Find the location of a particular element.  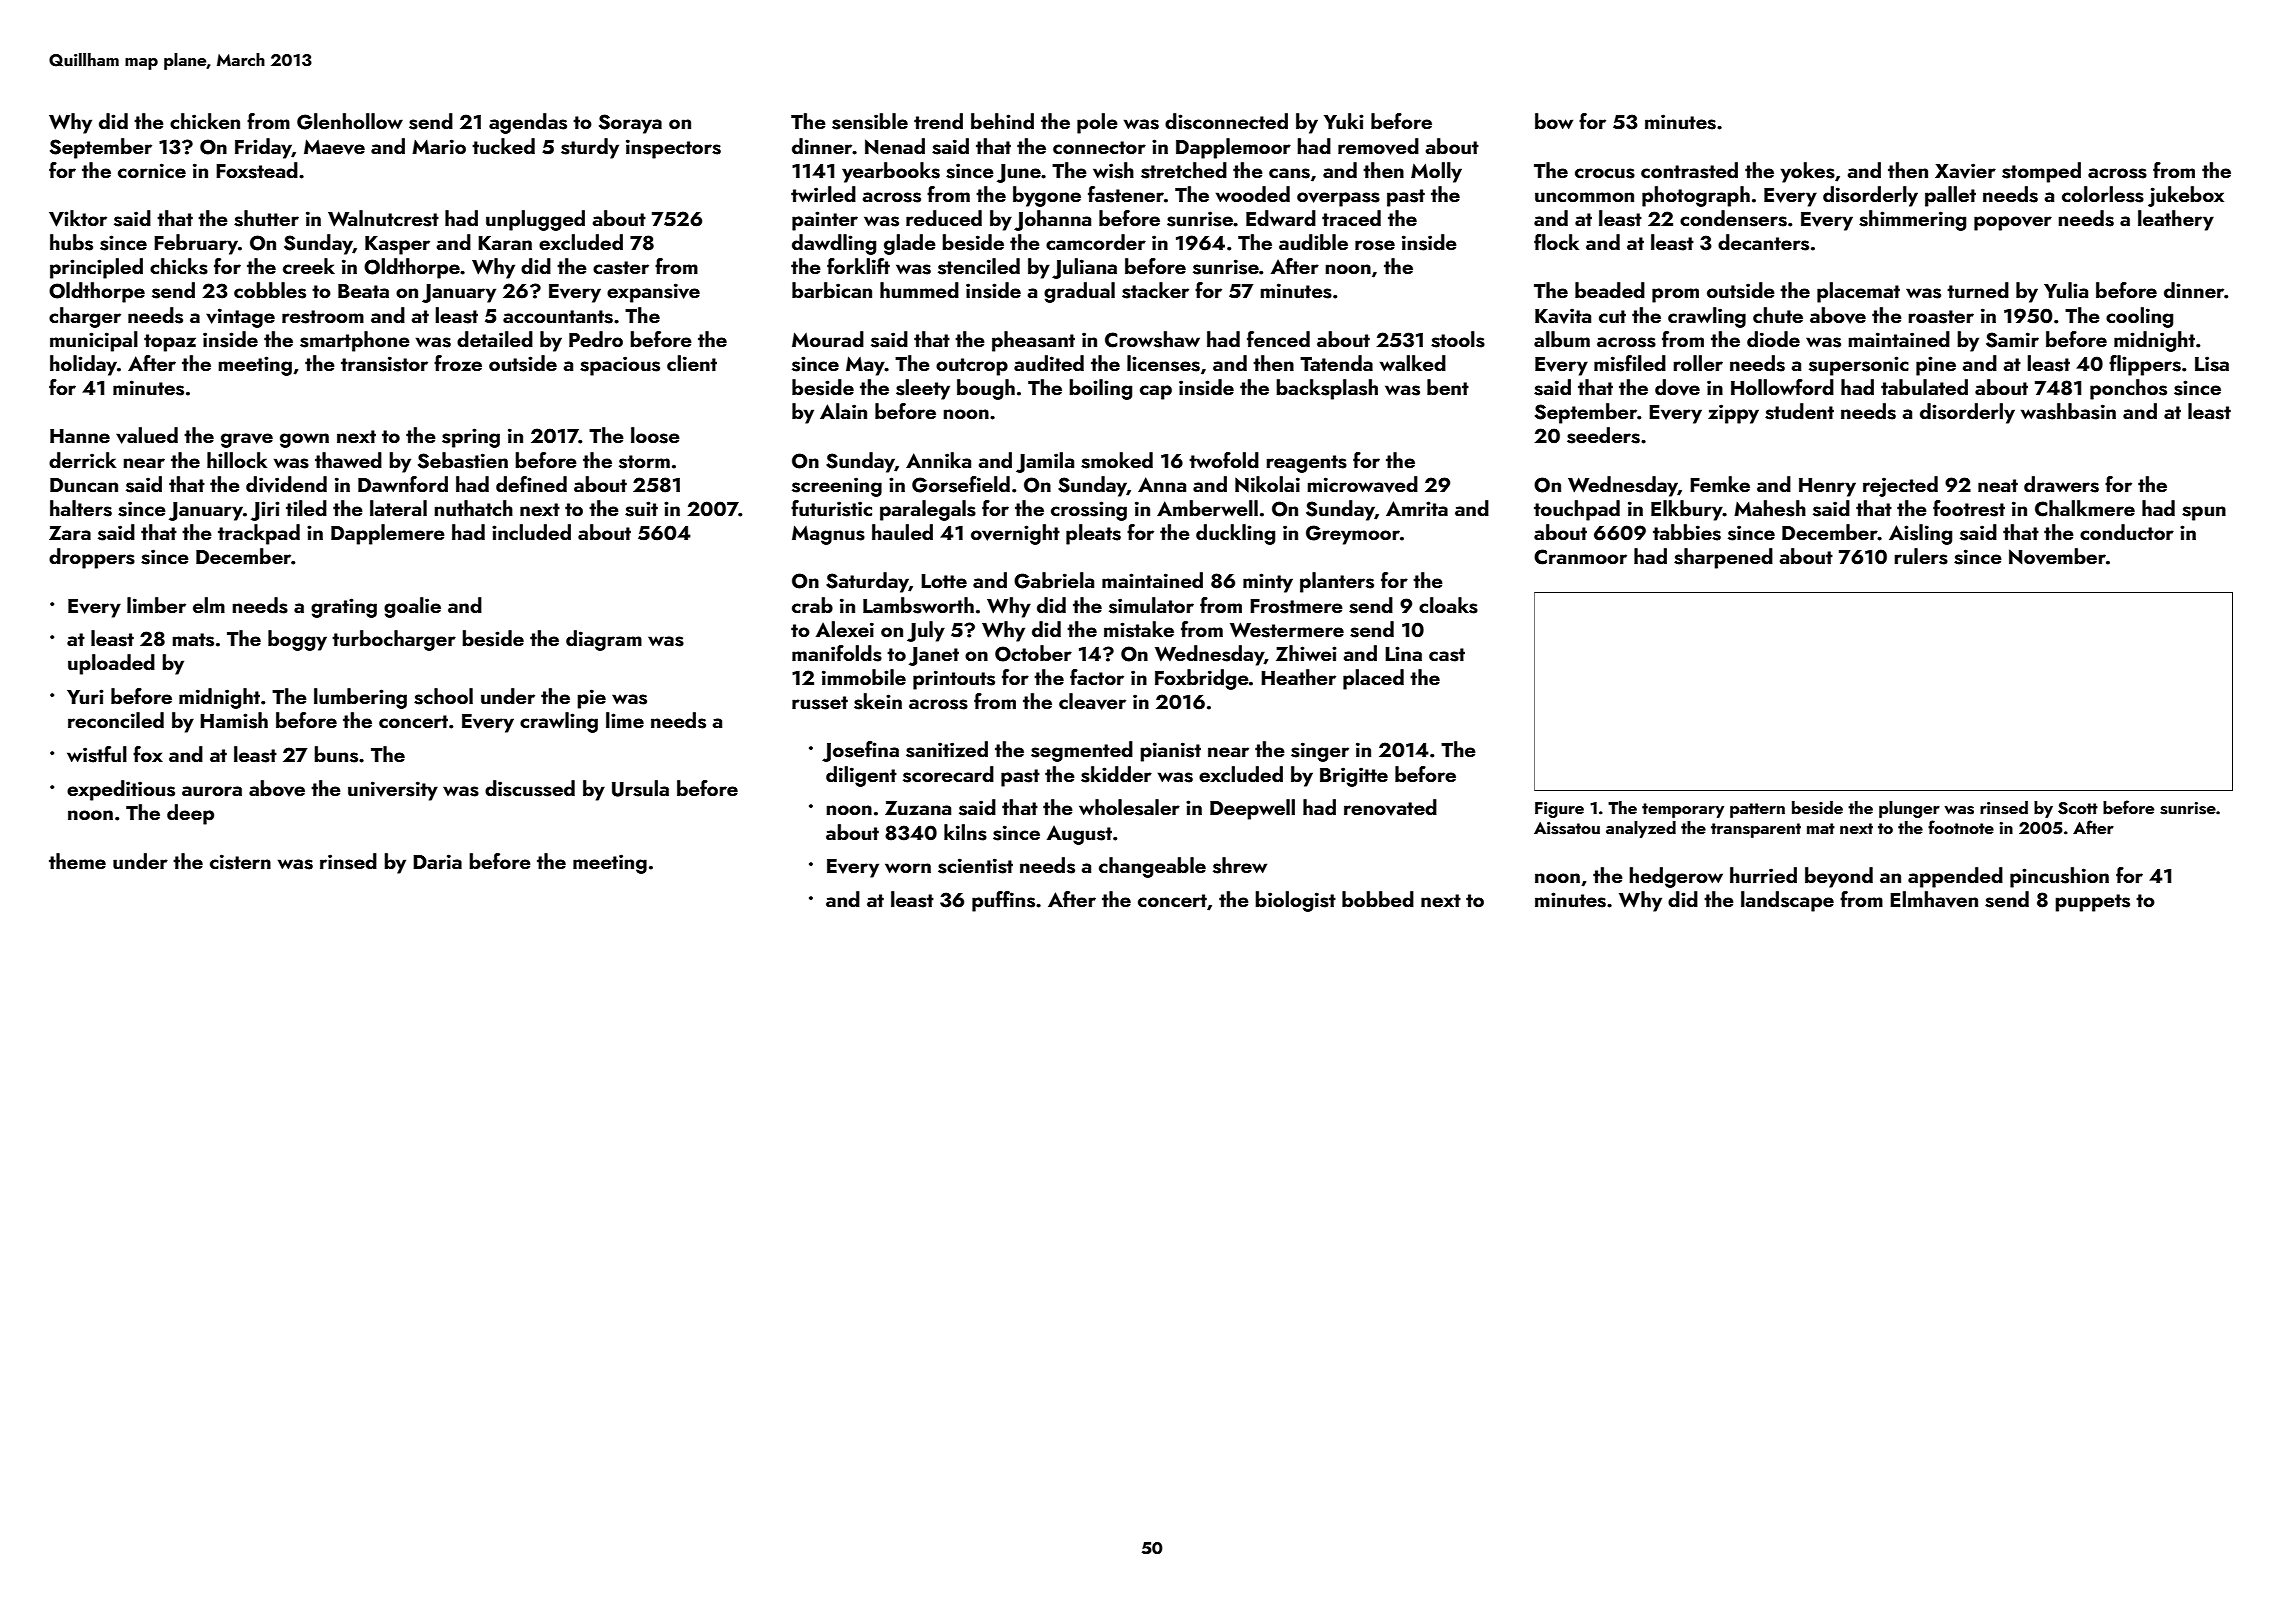

rulers is located at coordinates (1921, 556).
